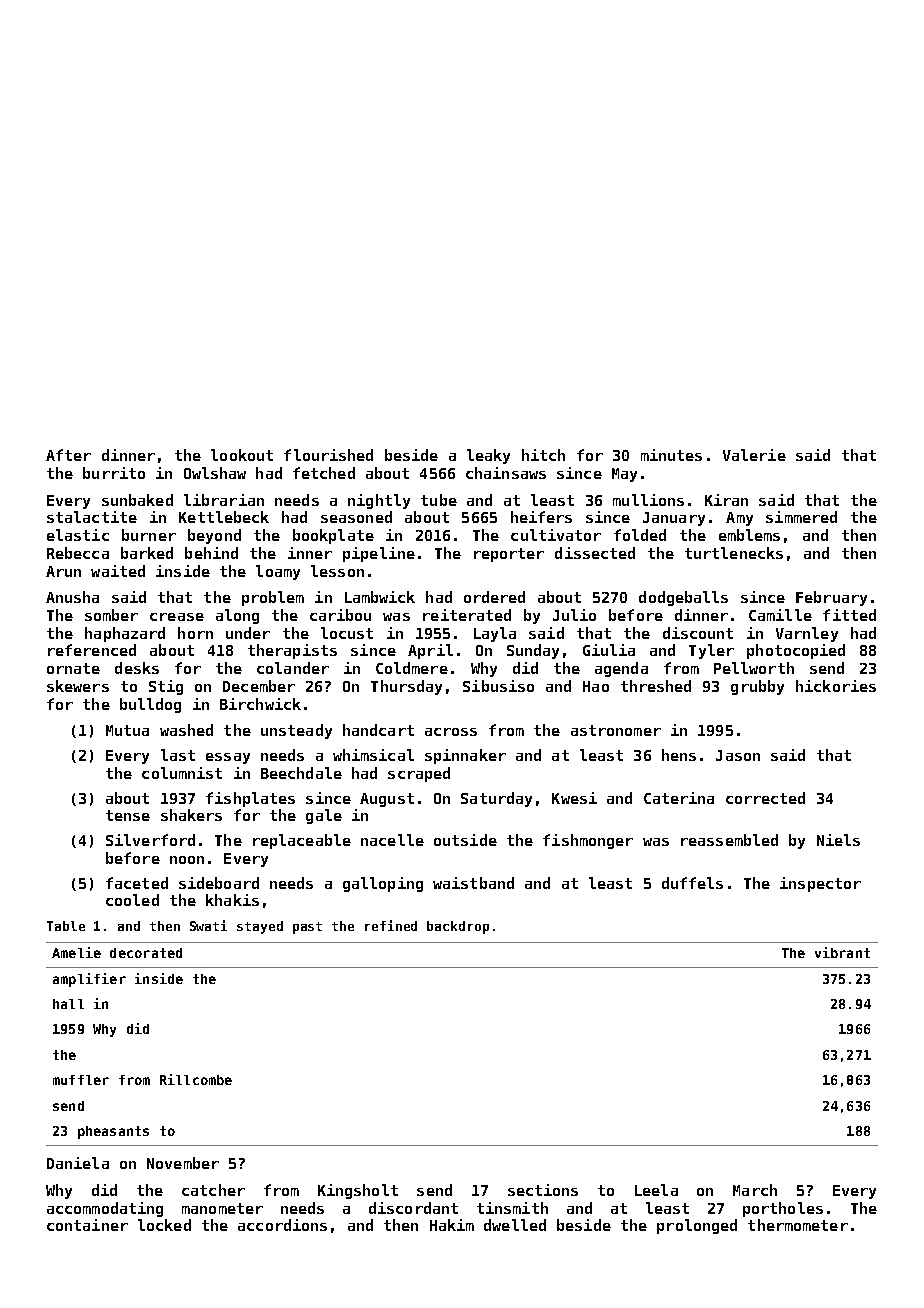 The height and width of the screenshot is (1308, 924). I want to click on May, so click(624, 475).
